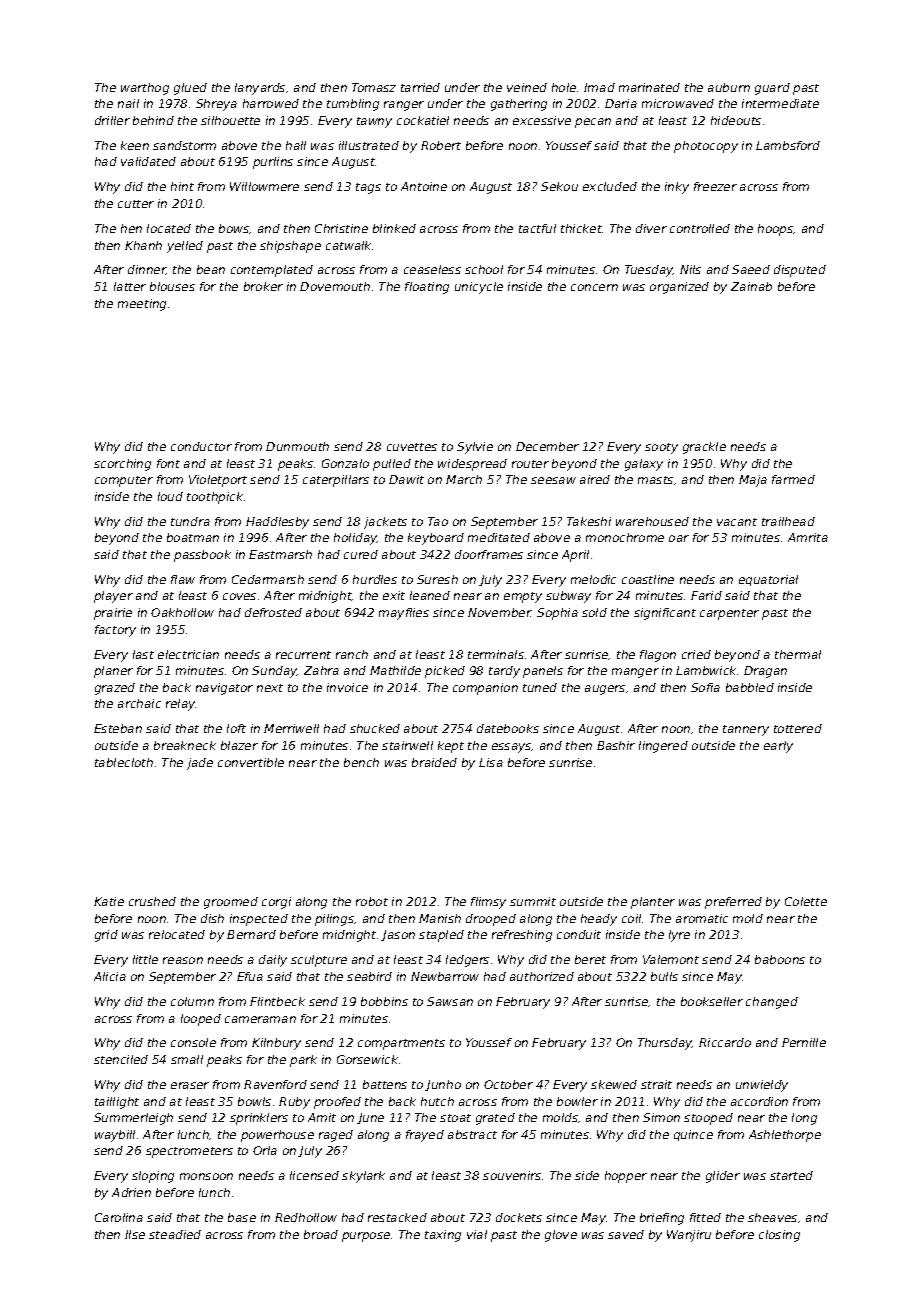  Describe the element at coordinates (145, 89) in the screenshot. I see `warthog` at that location.
